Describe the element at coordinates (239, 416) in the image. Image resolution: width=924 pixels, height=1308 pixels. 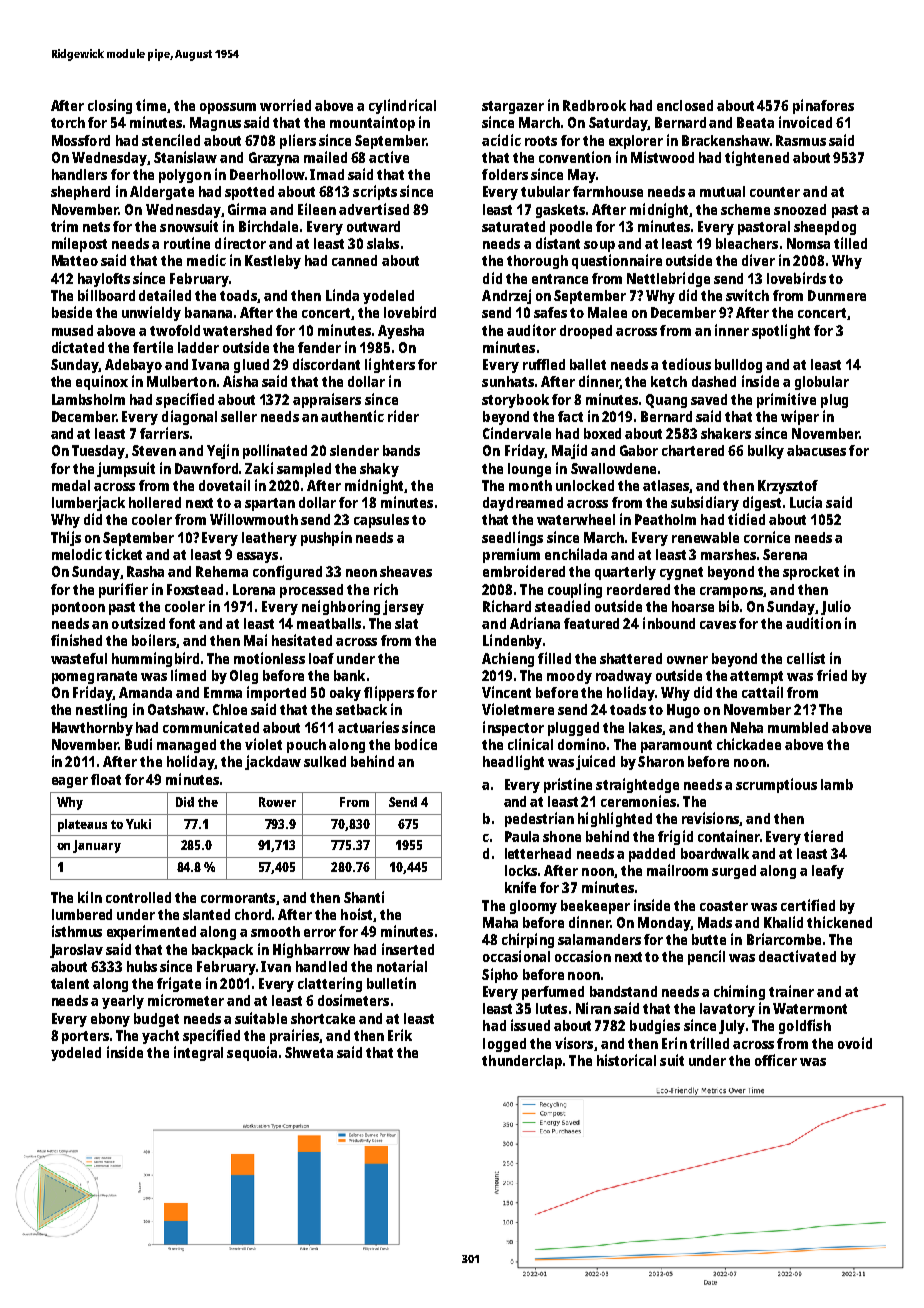
I see `seller` at that location.
